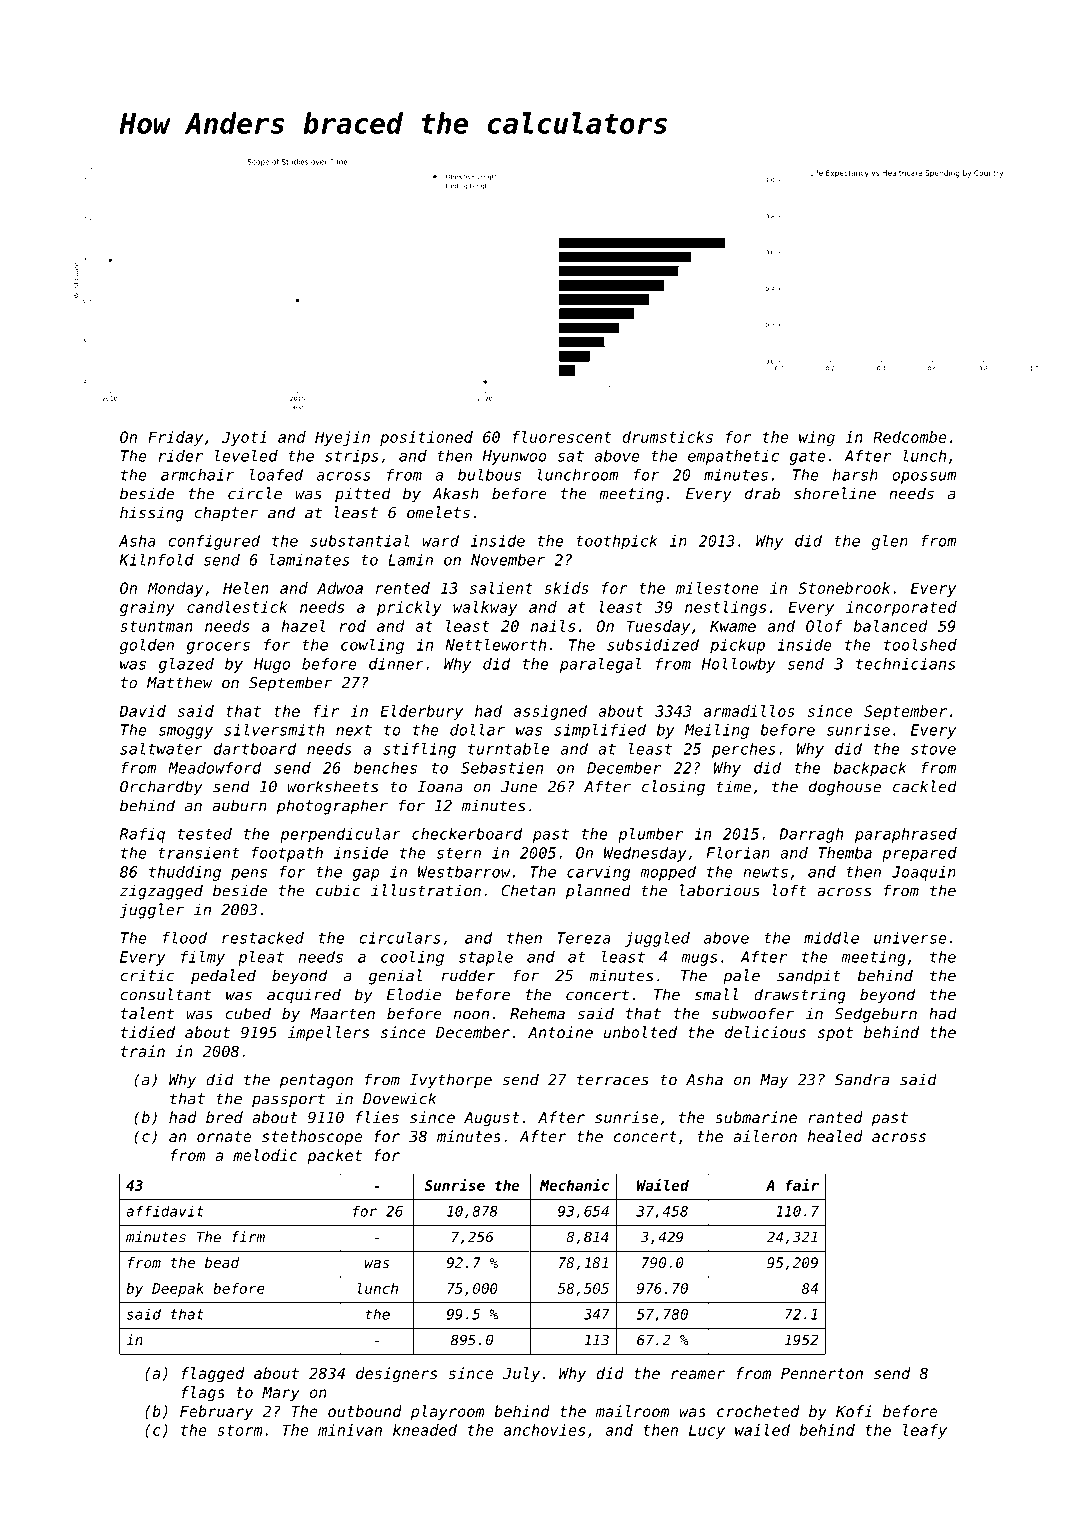  What do you see at coordinates (890, 542) in the image?
I see `glen` at bounding box center [890, 542].
